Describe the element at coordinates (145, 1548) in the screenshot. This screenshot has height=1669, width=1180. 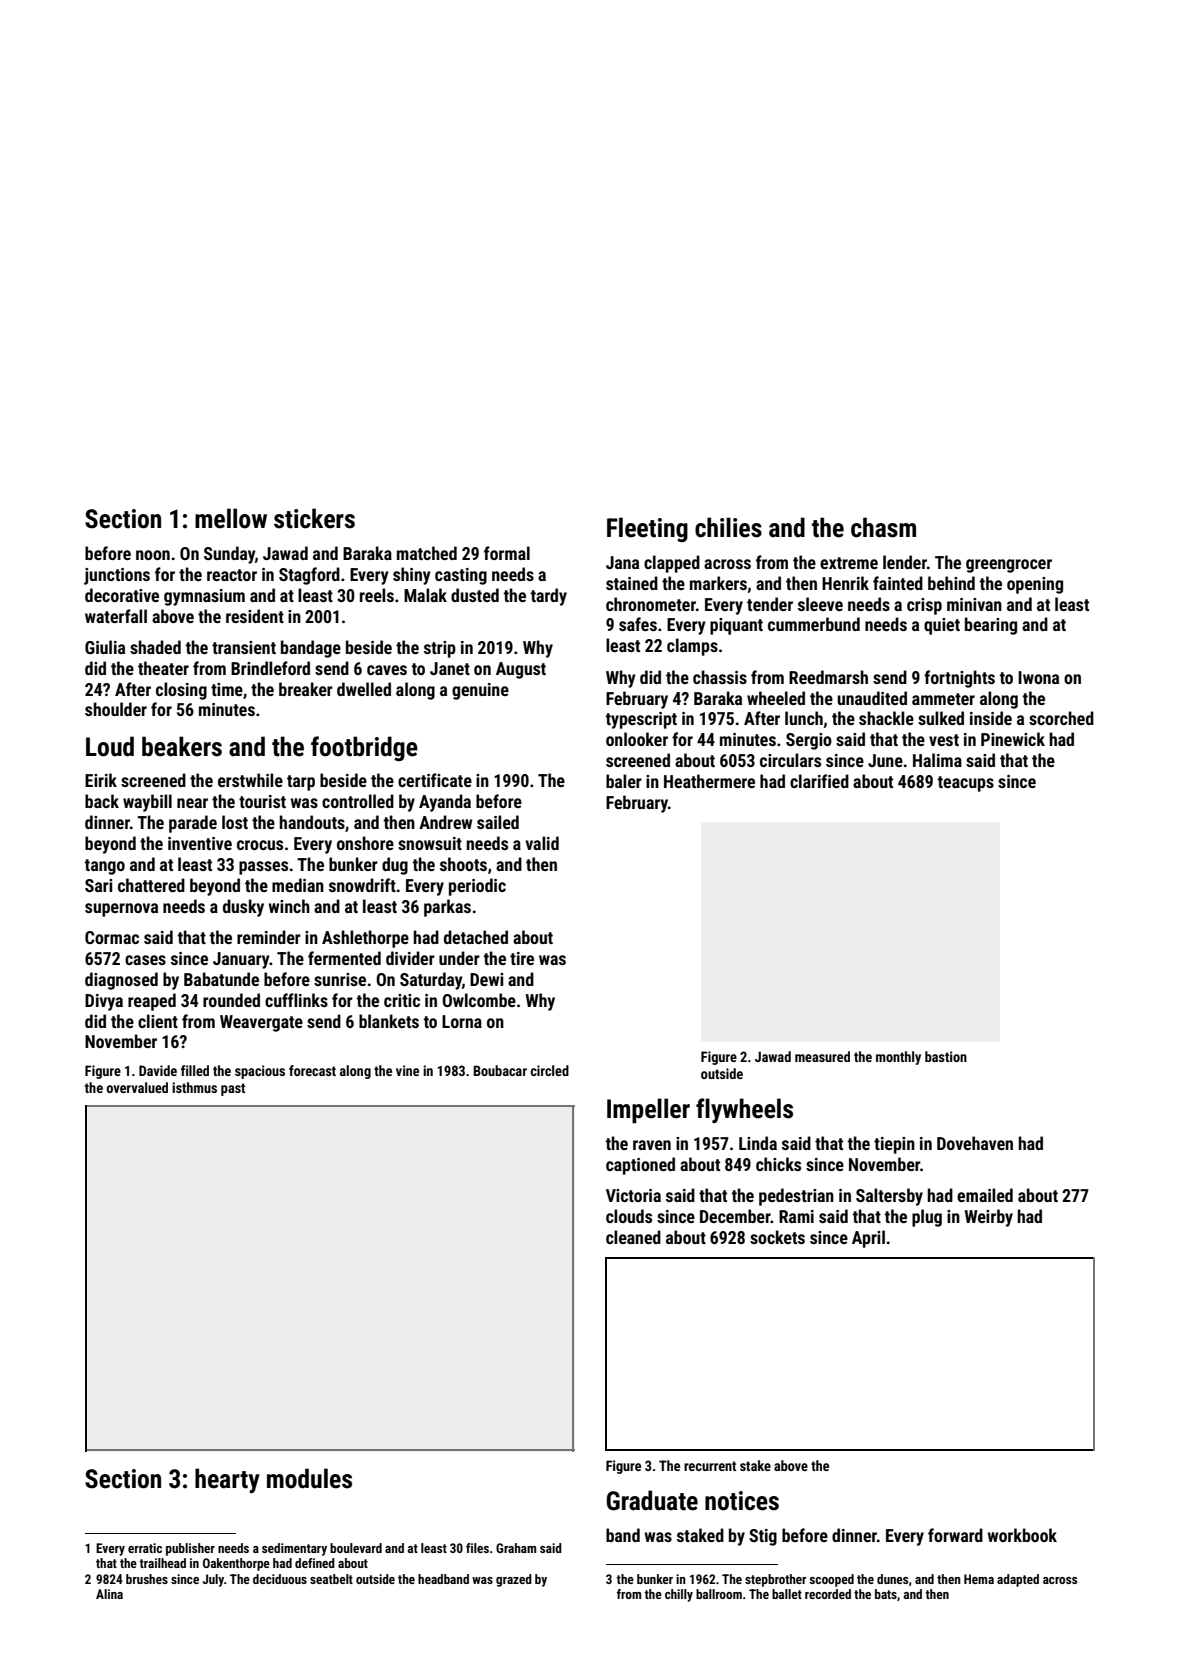
I see `erratic` at that location.
